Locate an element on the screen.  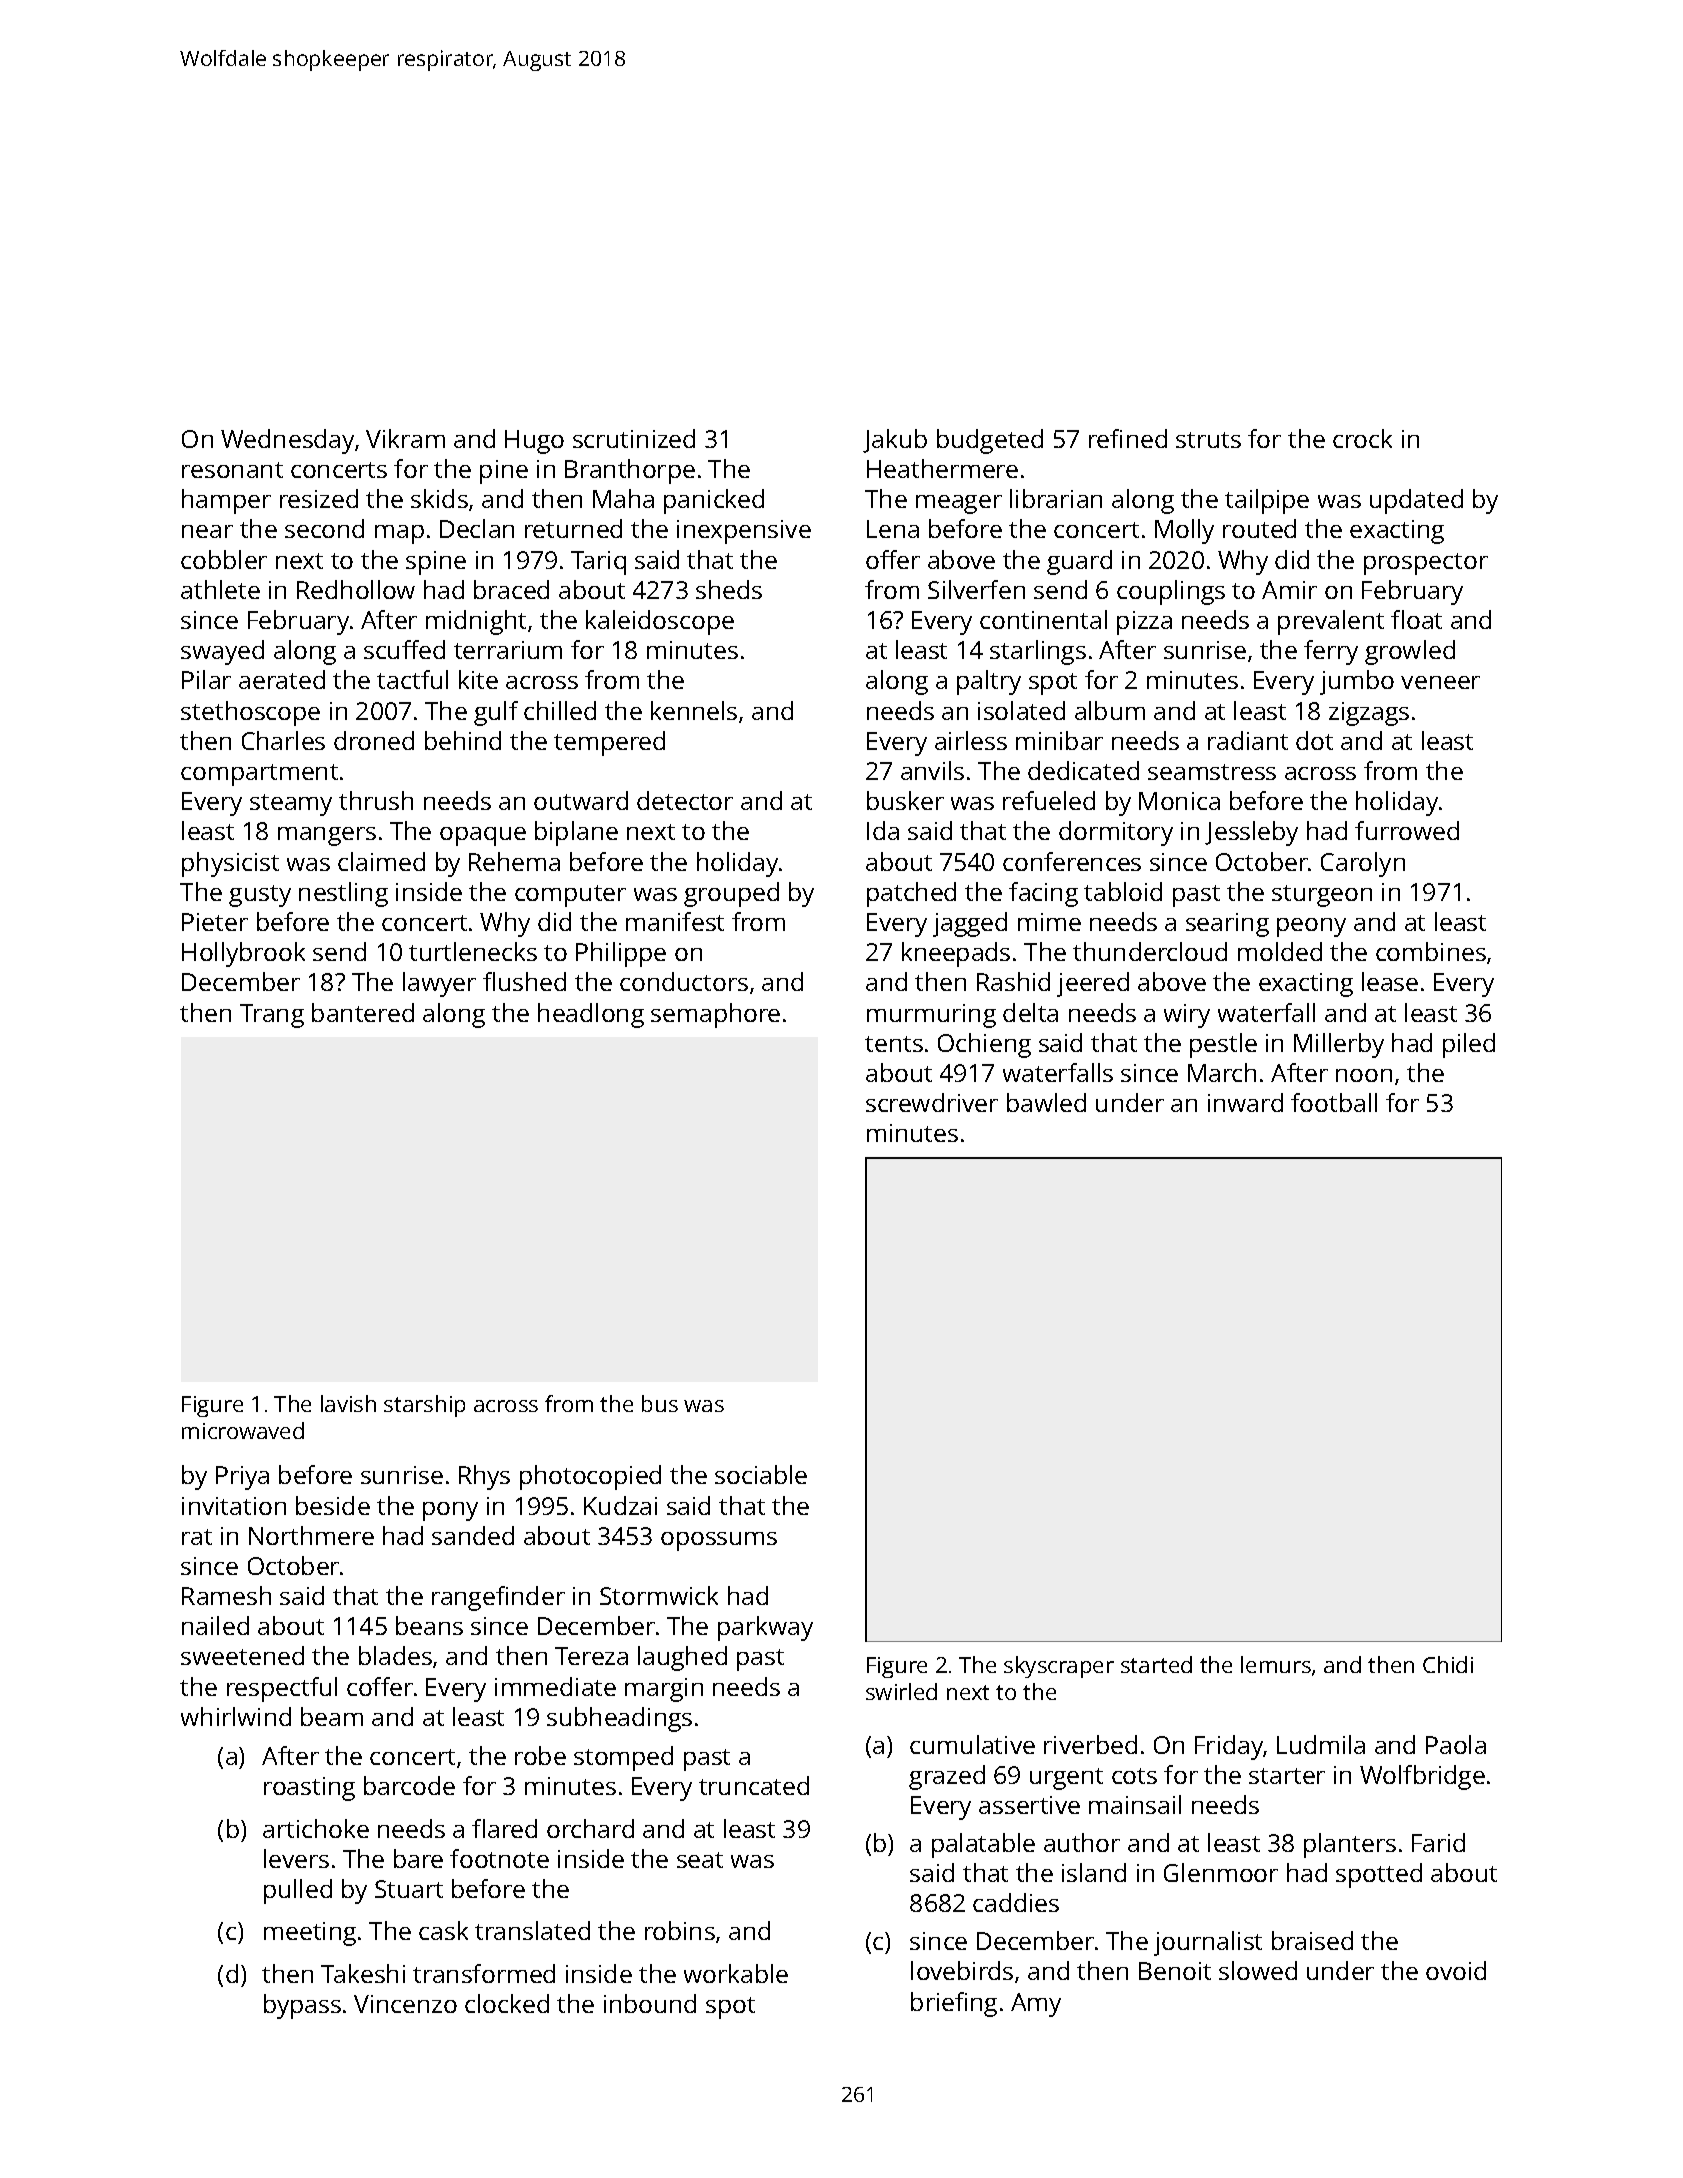
opossums is located at coordinates (719, 1541).
